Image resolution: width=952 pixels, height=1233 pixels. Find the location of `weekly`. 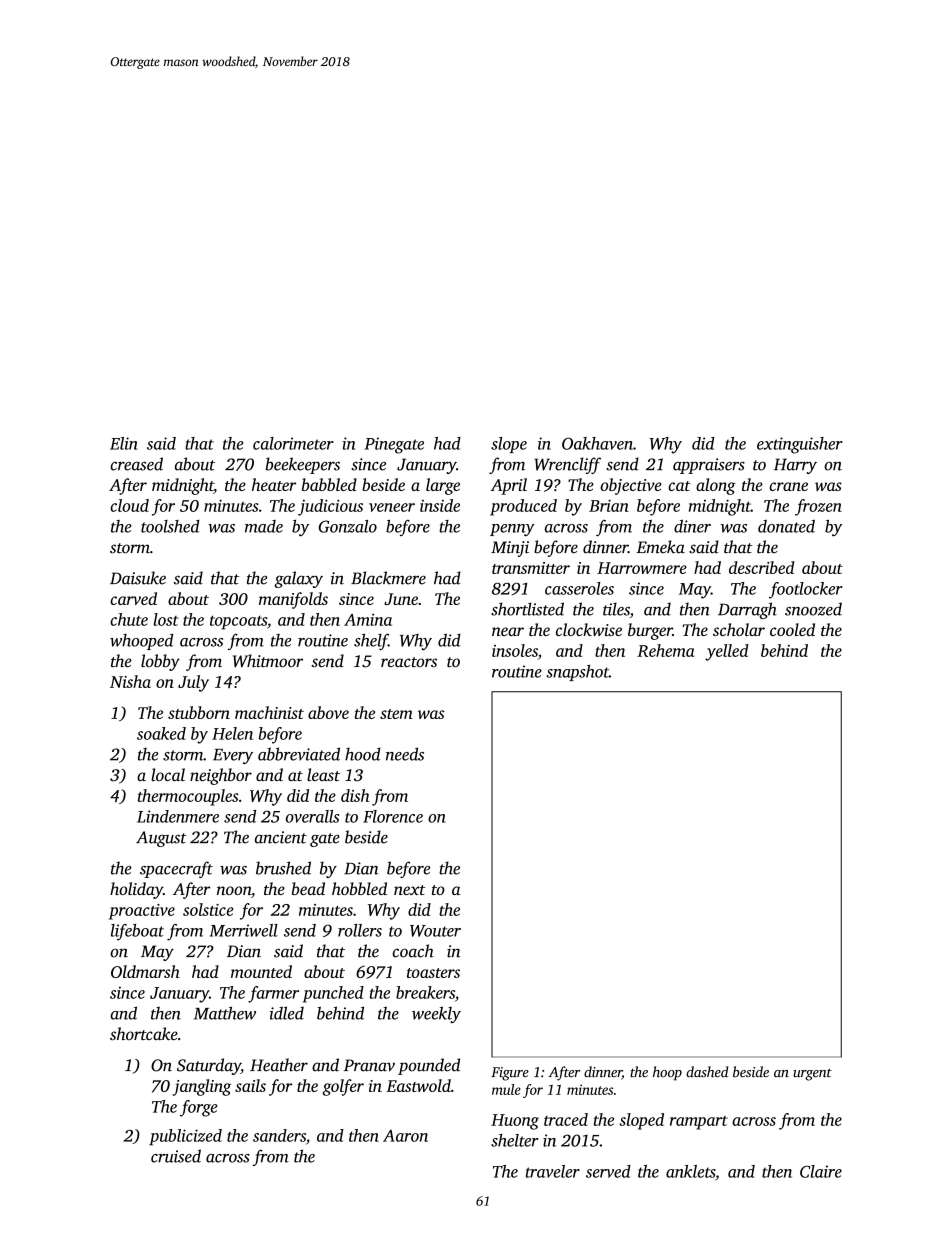

weekly is located at coordinates (436, 1014).
